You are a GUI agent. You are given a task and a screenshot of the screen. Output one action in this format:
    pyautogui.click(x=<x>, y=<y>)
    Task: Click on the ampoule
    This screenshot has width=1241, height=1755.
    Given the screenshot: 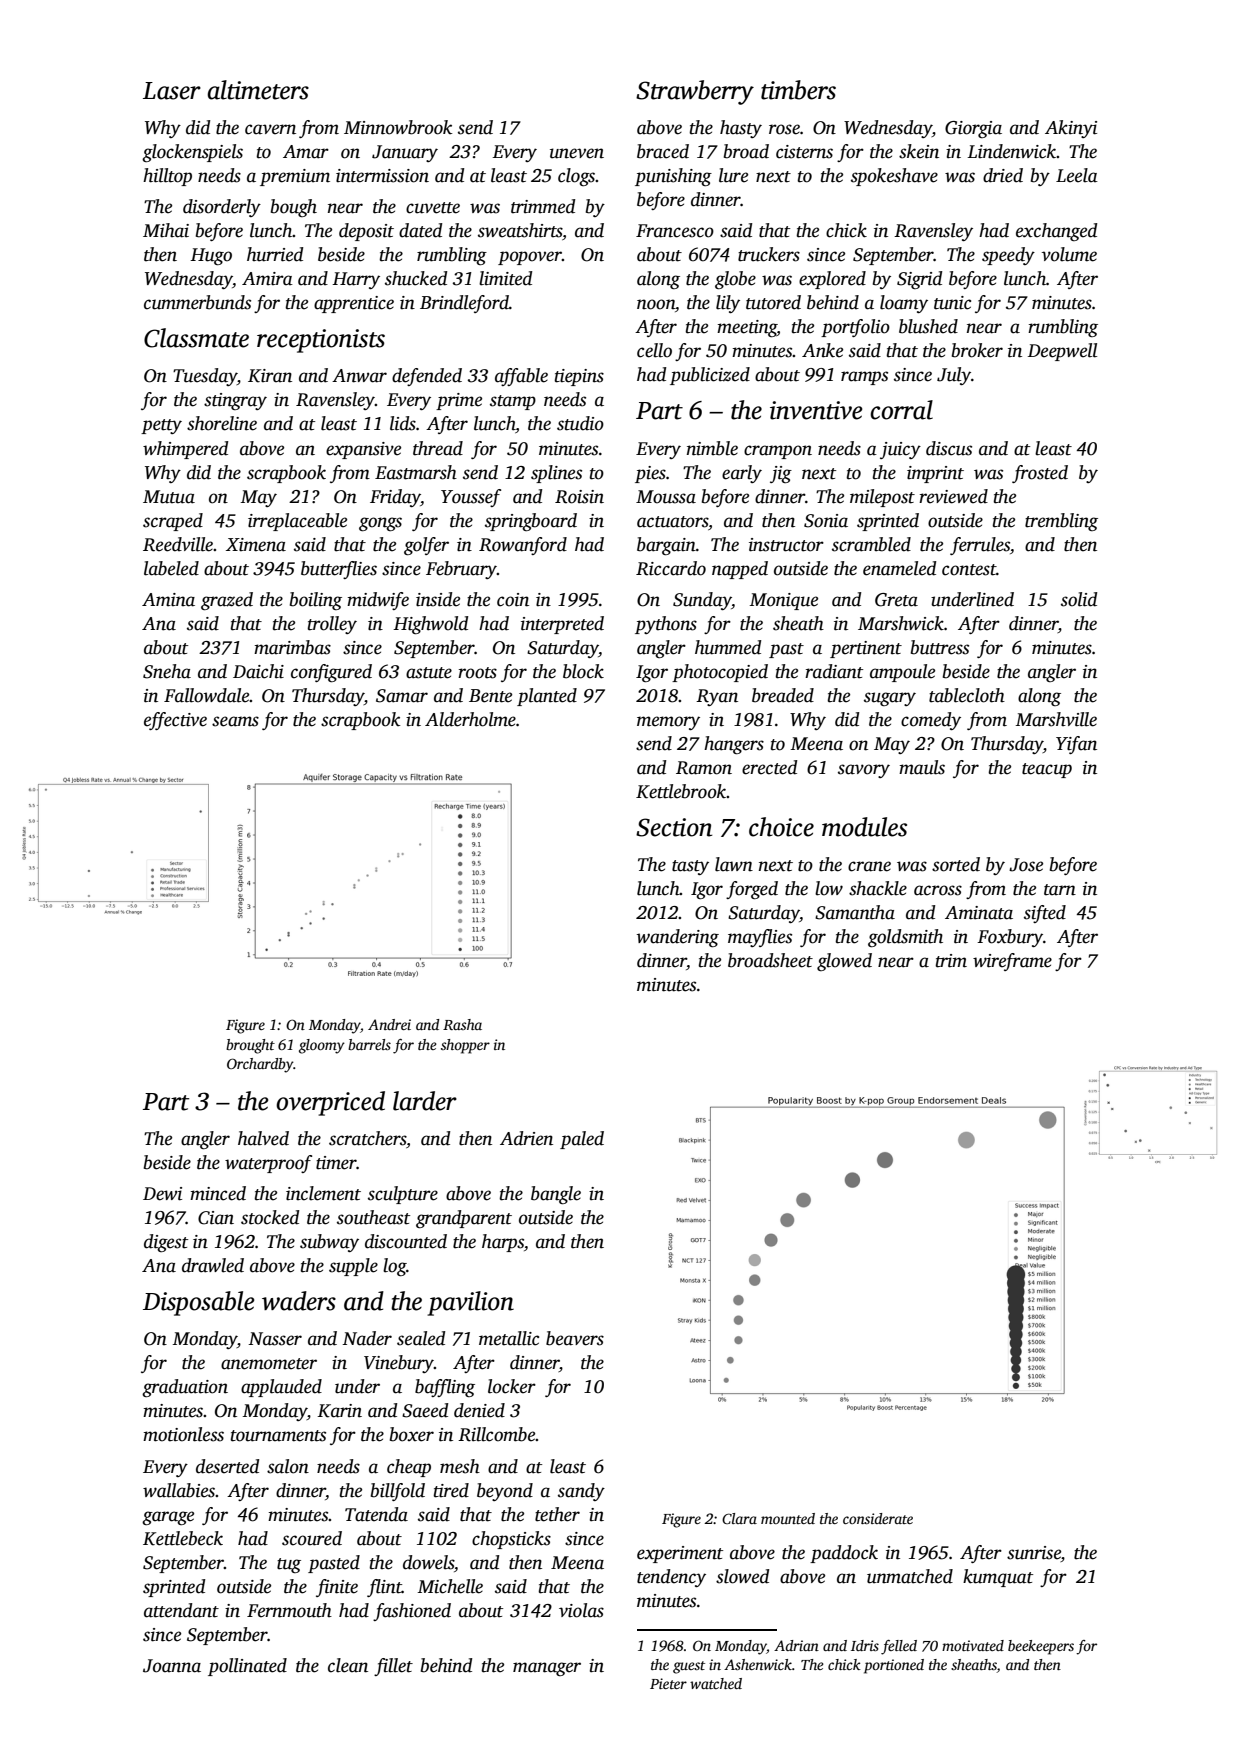 What is the action you would take?
    pyautogui.click(x=902, y=673)
